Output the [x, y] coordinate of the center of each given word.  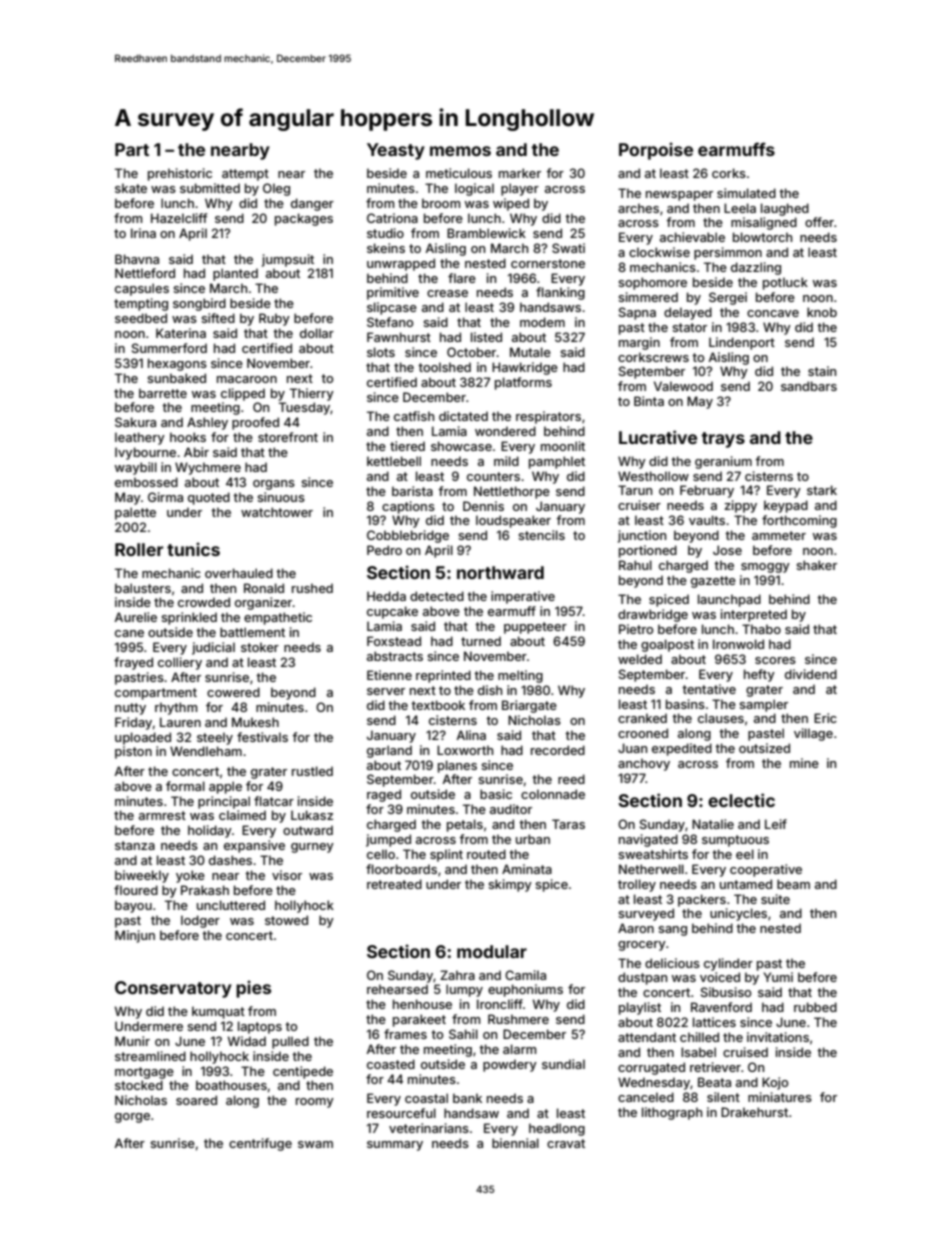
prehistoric [180, 174]
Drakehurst [754, 1112]
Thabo [761, 629]
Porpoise [656, 151]
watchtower [277, 512]
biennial [515, 1143]
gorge [132, 1118]
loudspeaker [513, 521]
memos [460, 151]
